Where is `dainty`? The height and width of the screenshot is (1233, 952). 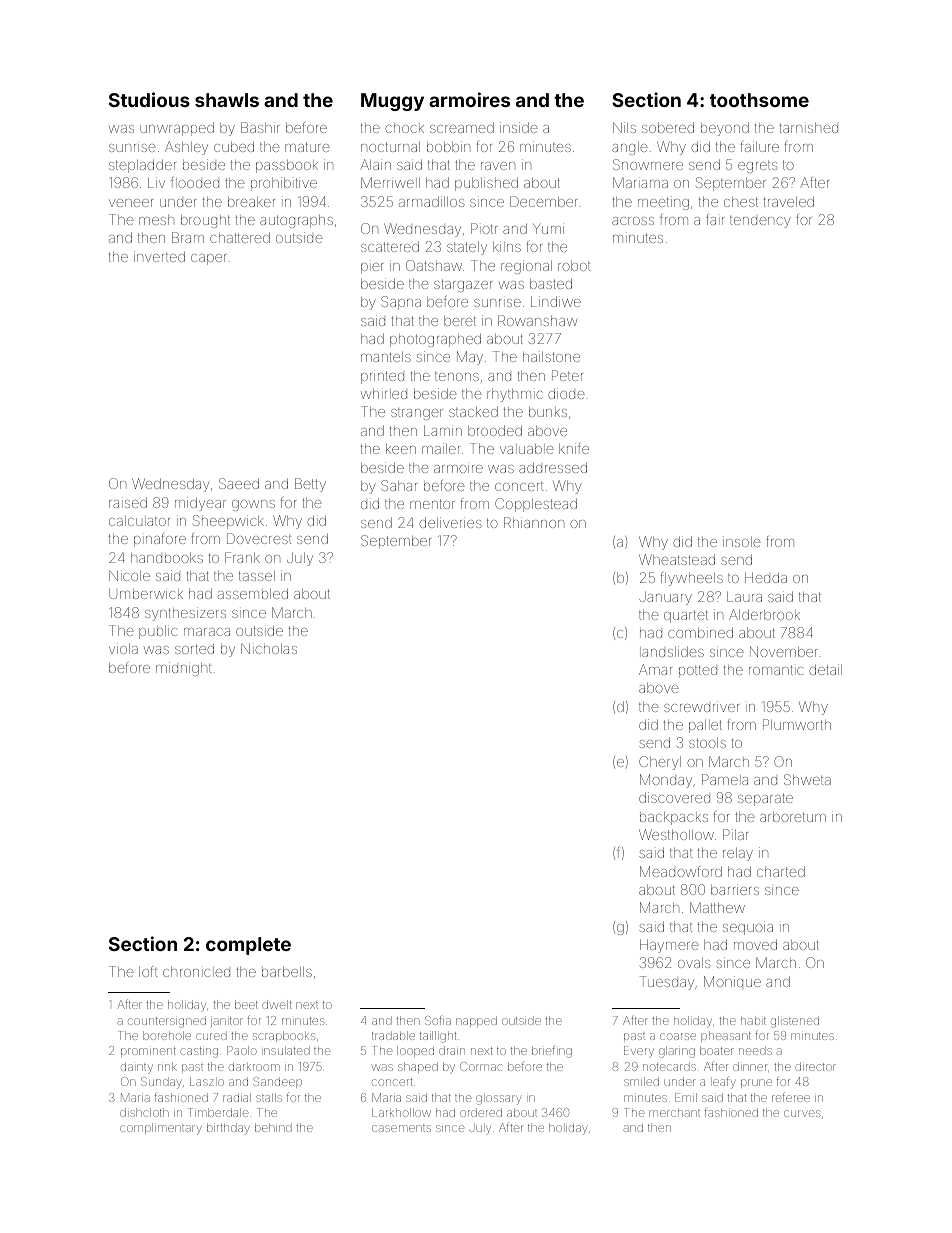
dainty is located at coordinates (137, 1068).
